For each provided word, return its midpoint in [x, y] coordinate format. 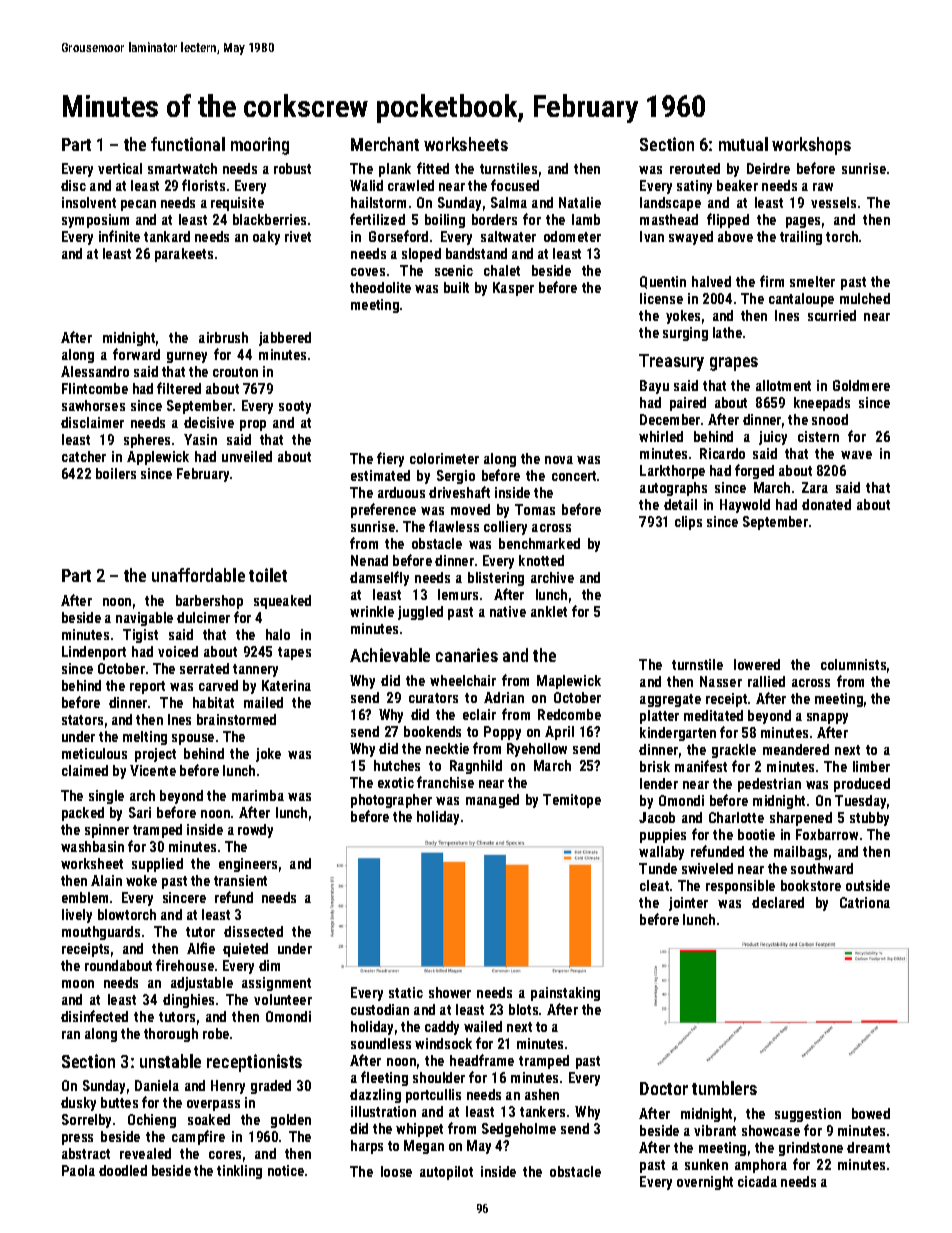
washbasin [92, 846]
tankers [542, 1111]
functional [188, 144]
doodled [123, 1170]
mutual [743, 144]
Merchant [385, 144]
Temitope [572, 801]
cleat [654, 885]
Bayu [654, 387]
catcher [84, 456]
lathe [727, 332]
